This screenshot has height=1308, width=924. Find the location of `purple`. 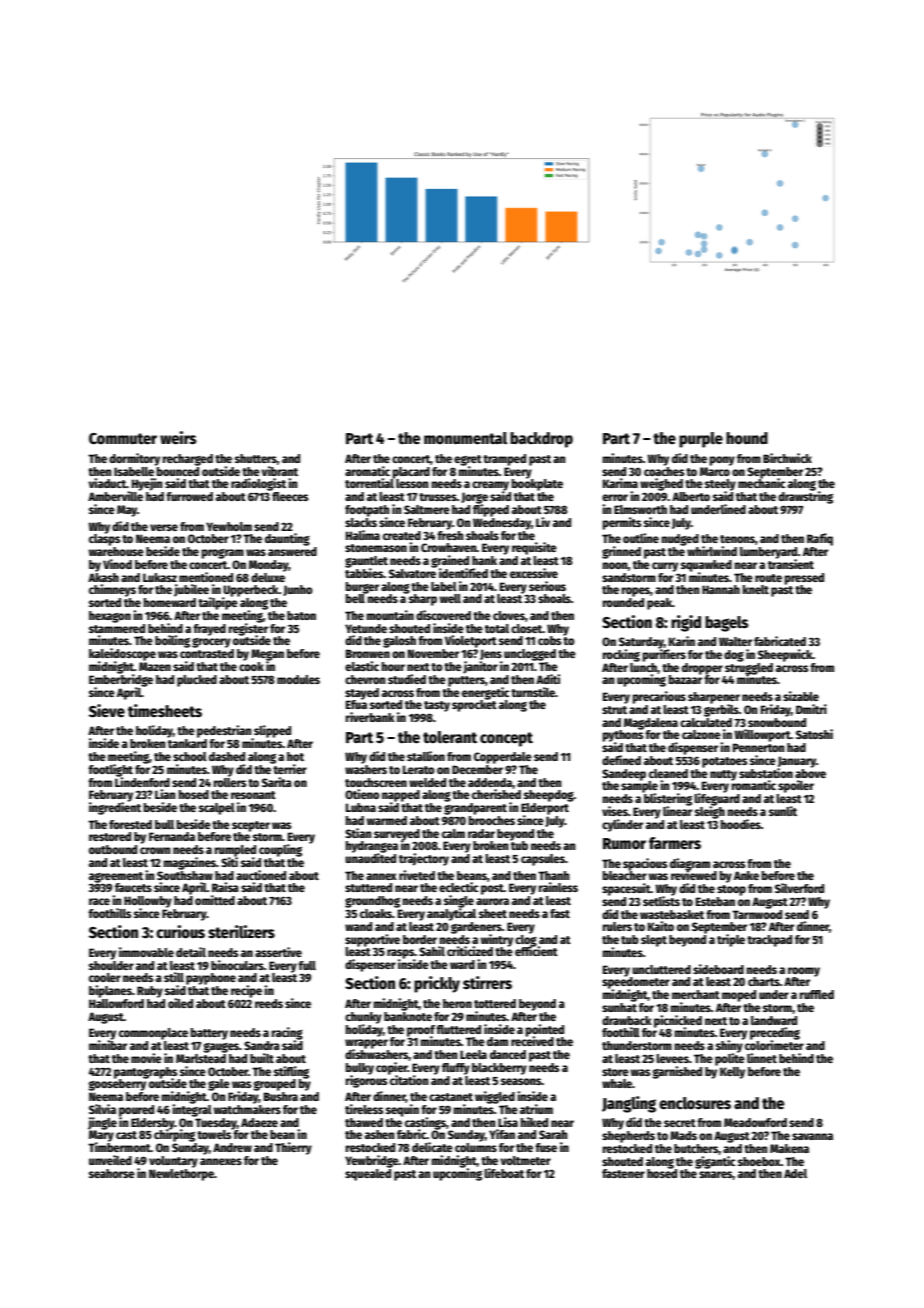

purple is located at coordinates (701, 440).
